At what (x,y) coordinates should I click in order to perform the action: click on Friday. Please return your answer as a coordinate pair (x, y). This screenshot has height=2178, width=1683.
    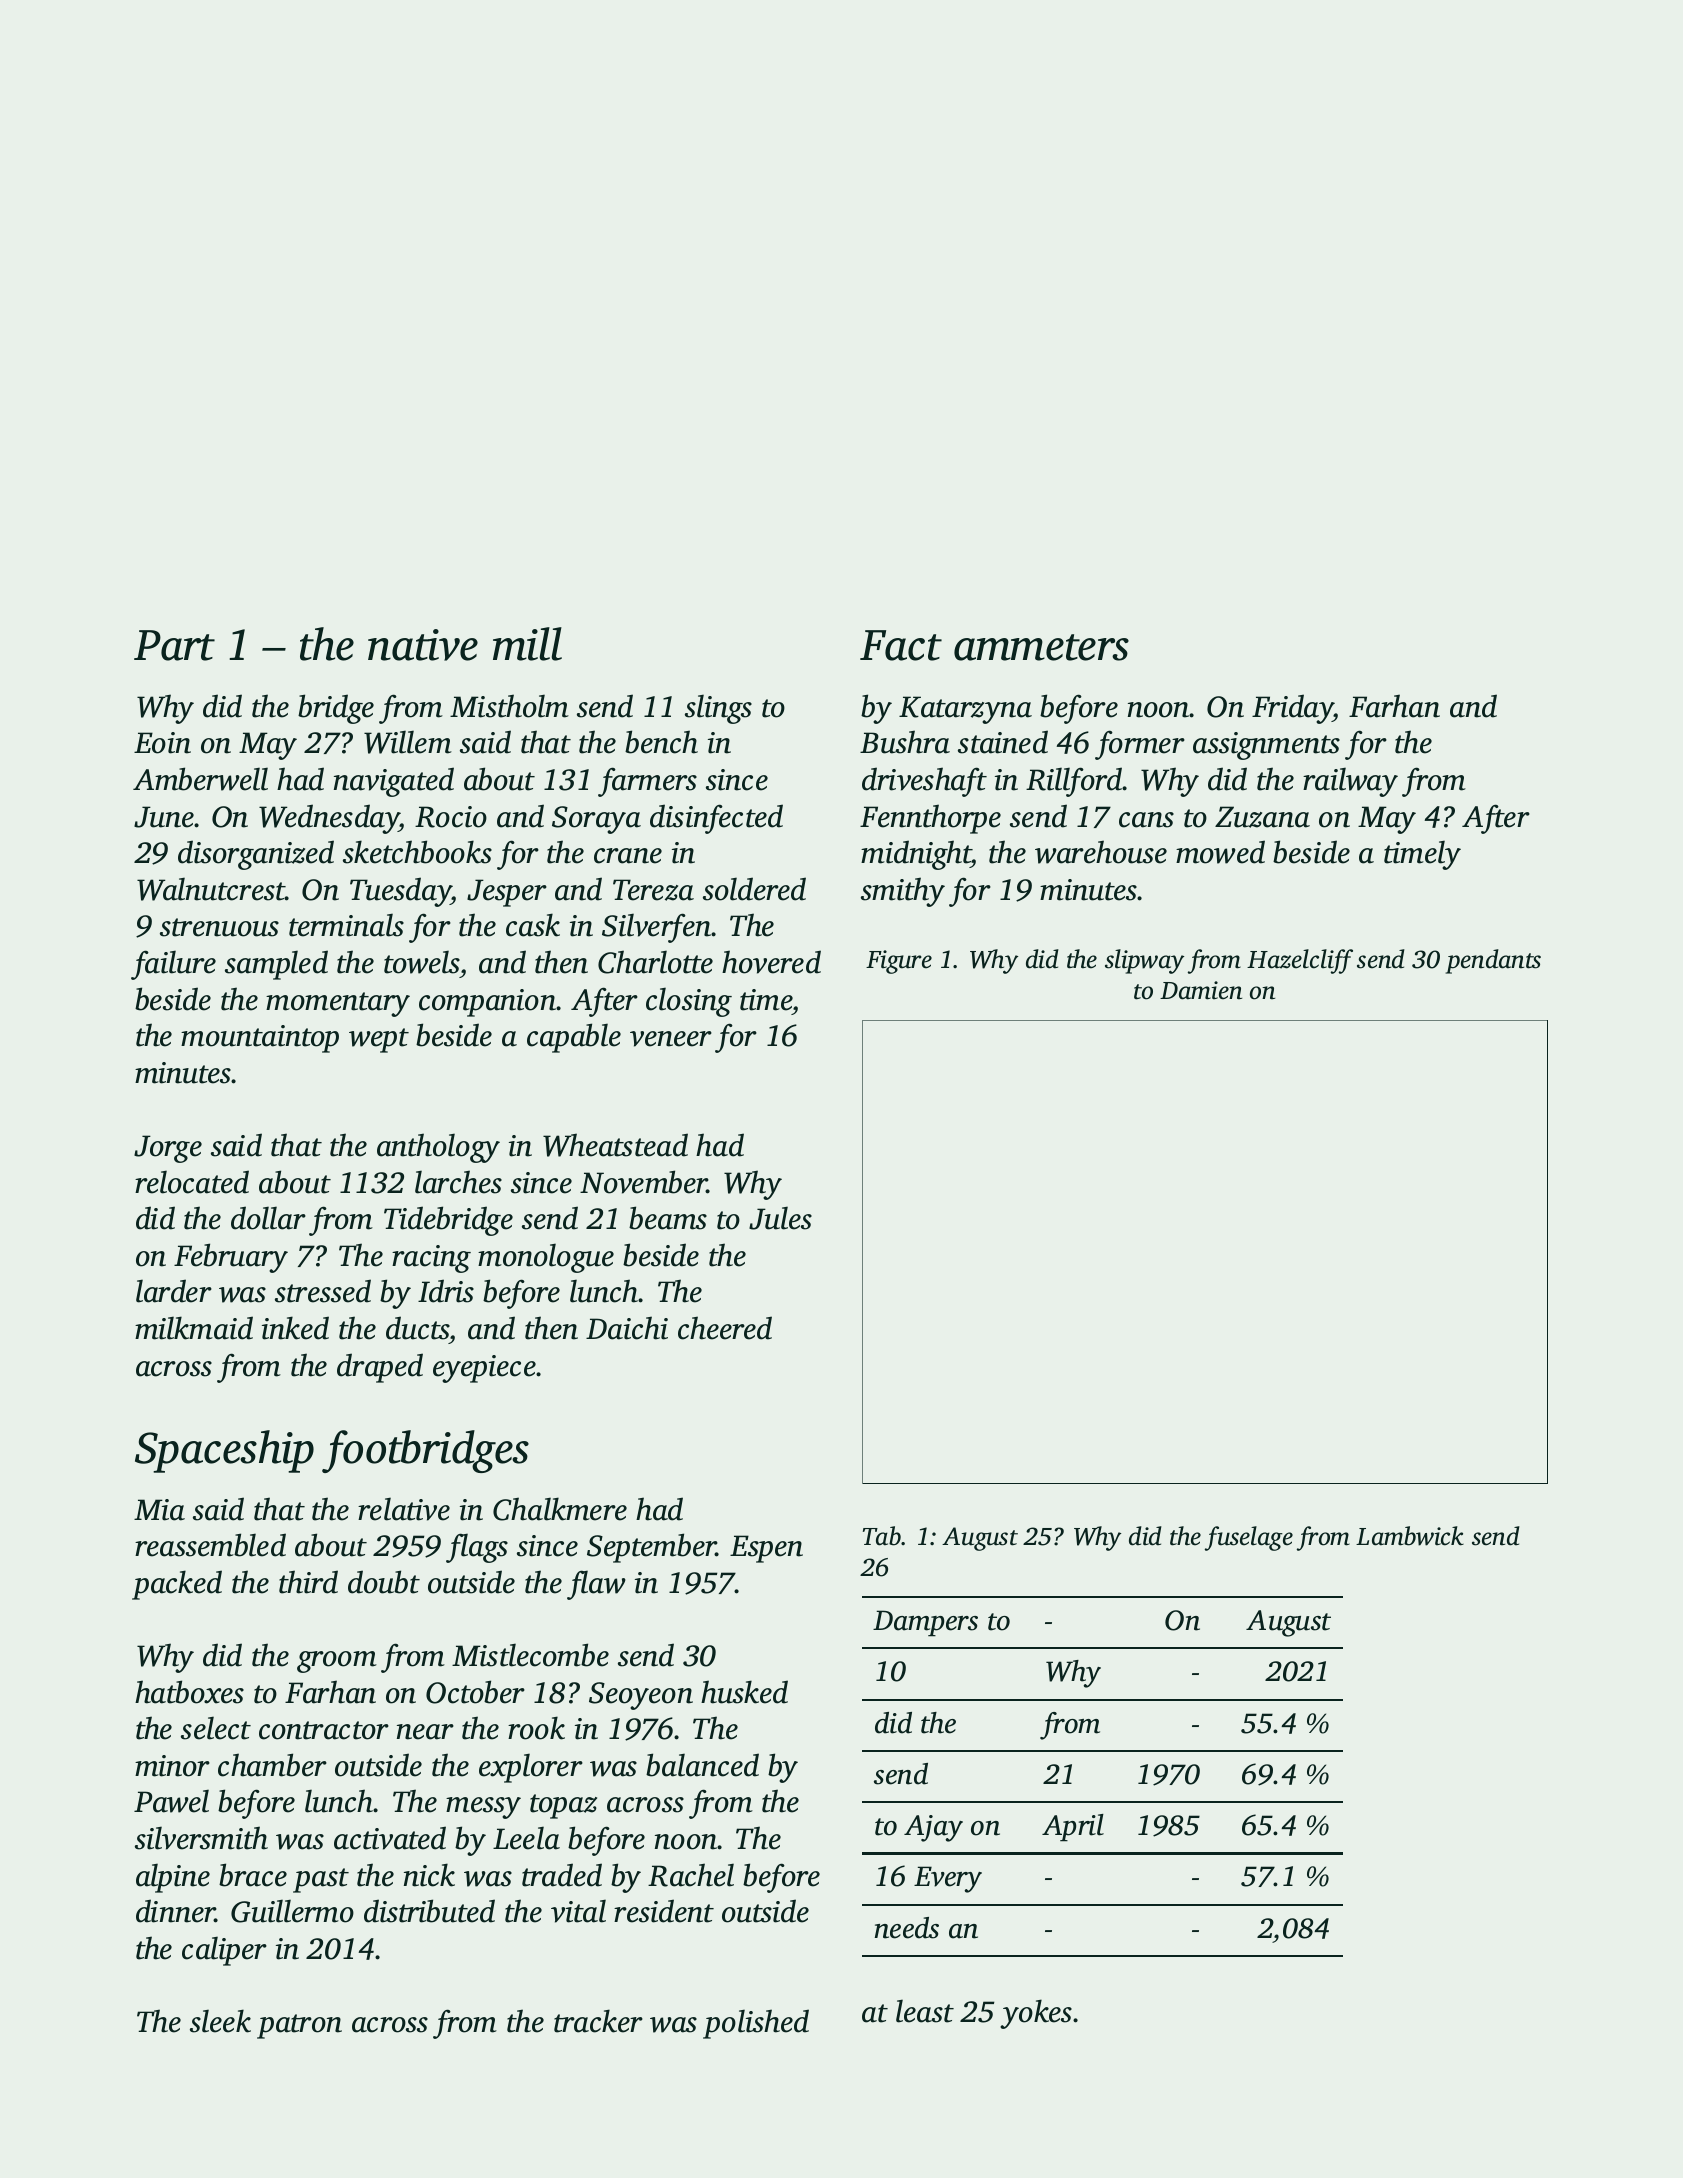
    Looking at the image, I should click on (1292, 709).
